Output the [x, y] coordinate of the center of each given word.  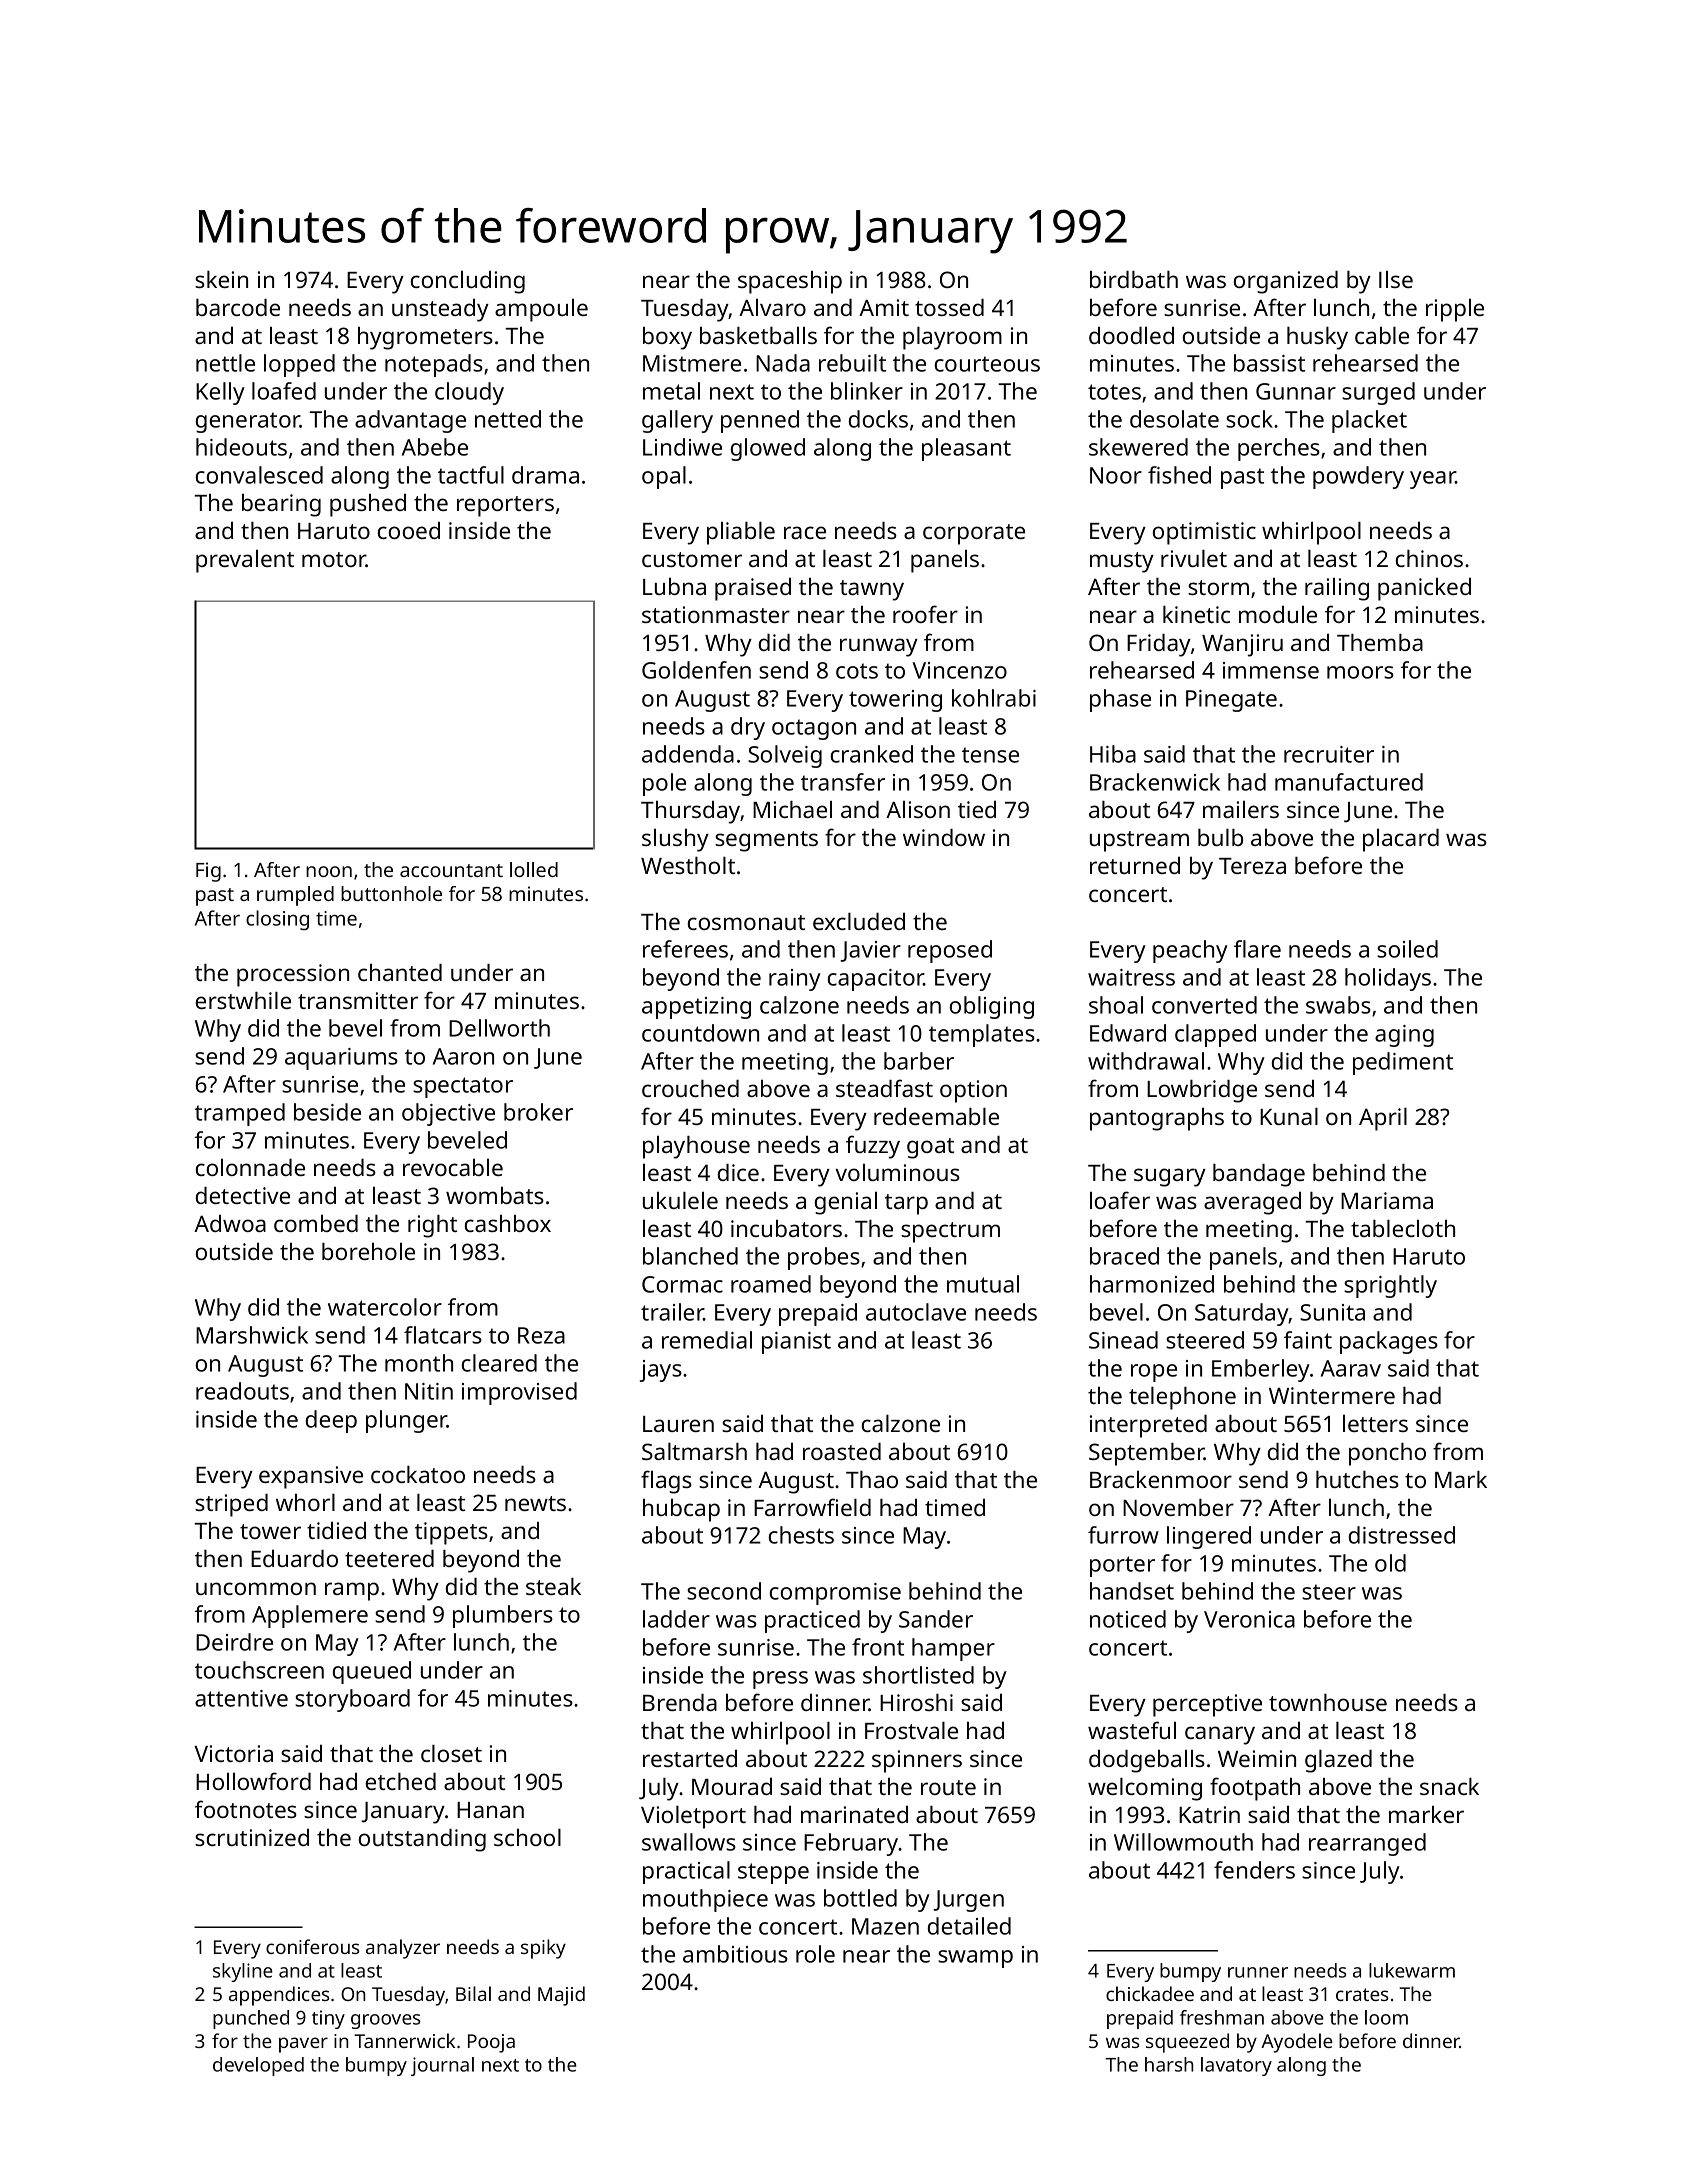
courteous [987, 364]
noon [329, 871]
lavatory [1236, 2066]
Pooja [491, 2043]
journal [442, 2066]
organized [1286, 282]
